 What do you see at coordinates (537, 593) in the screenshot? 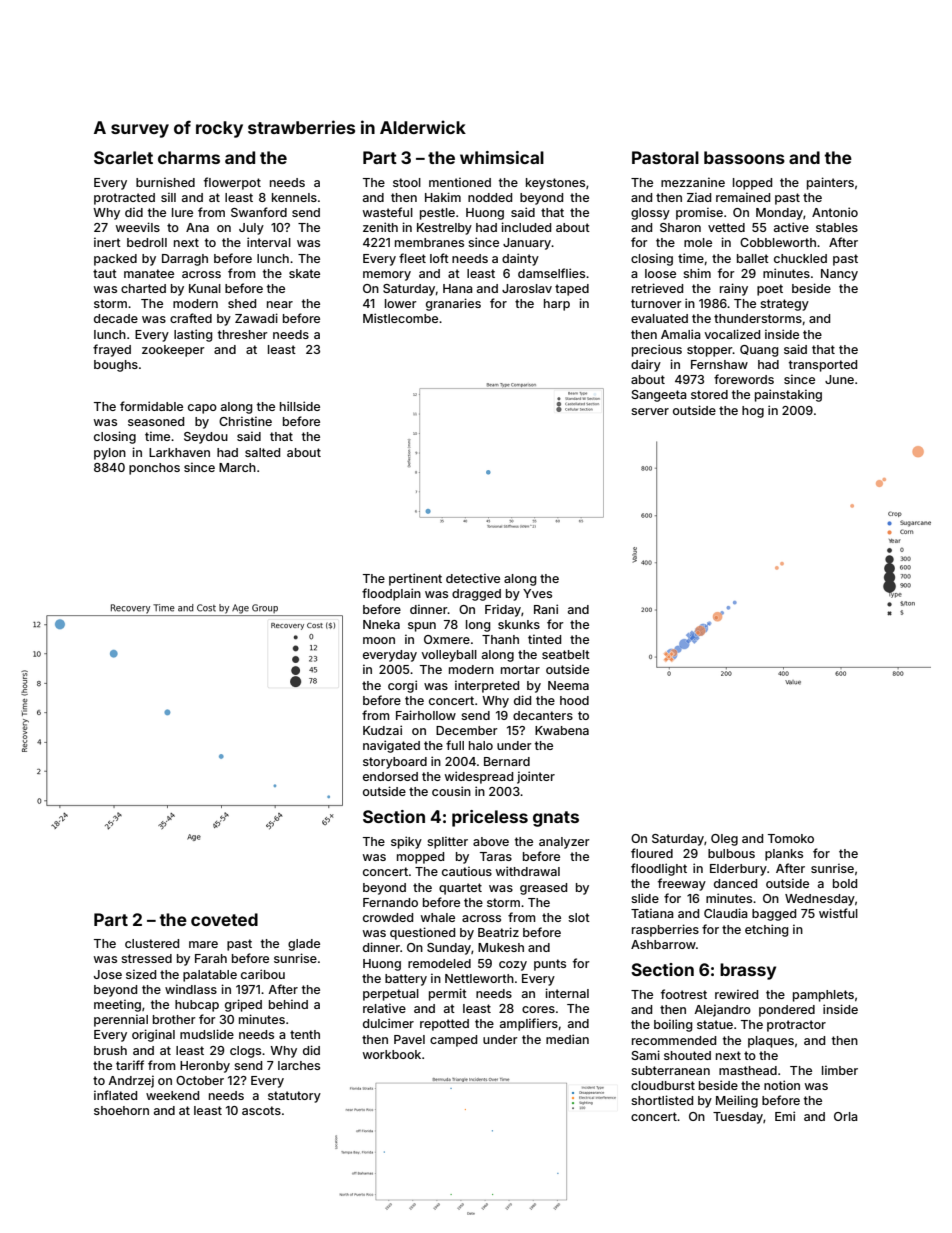
I see `Yves` at bounding box center [537, 593].
